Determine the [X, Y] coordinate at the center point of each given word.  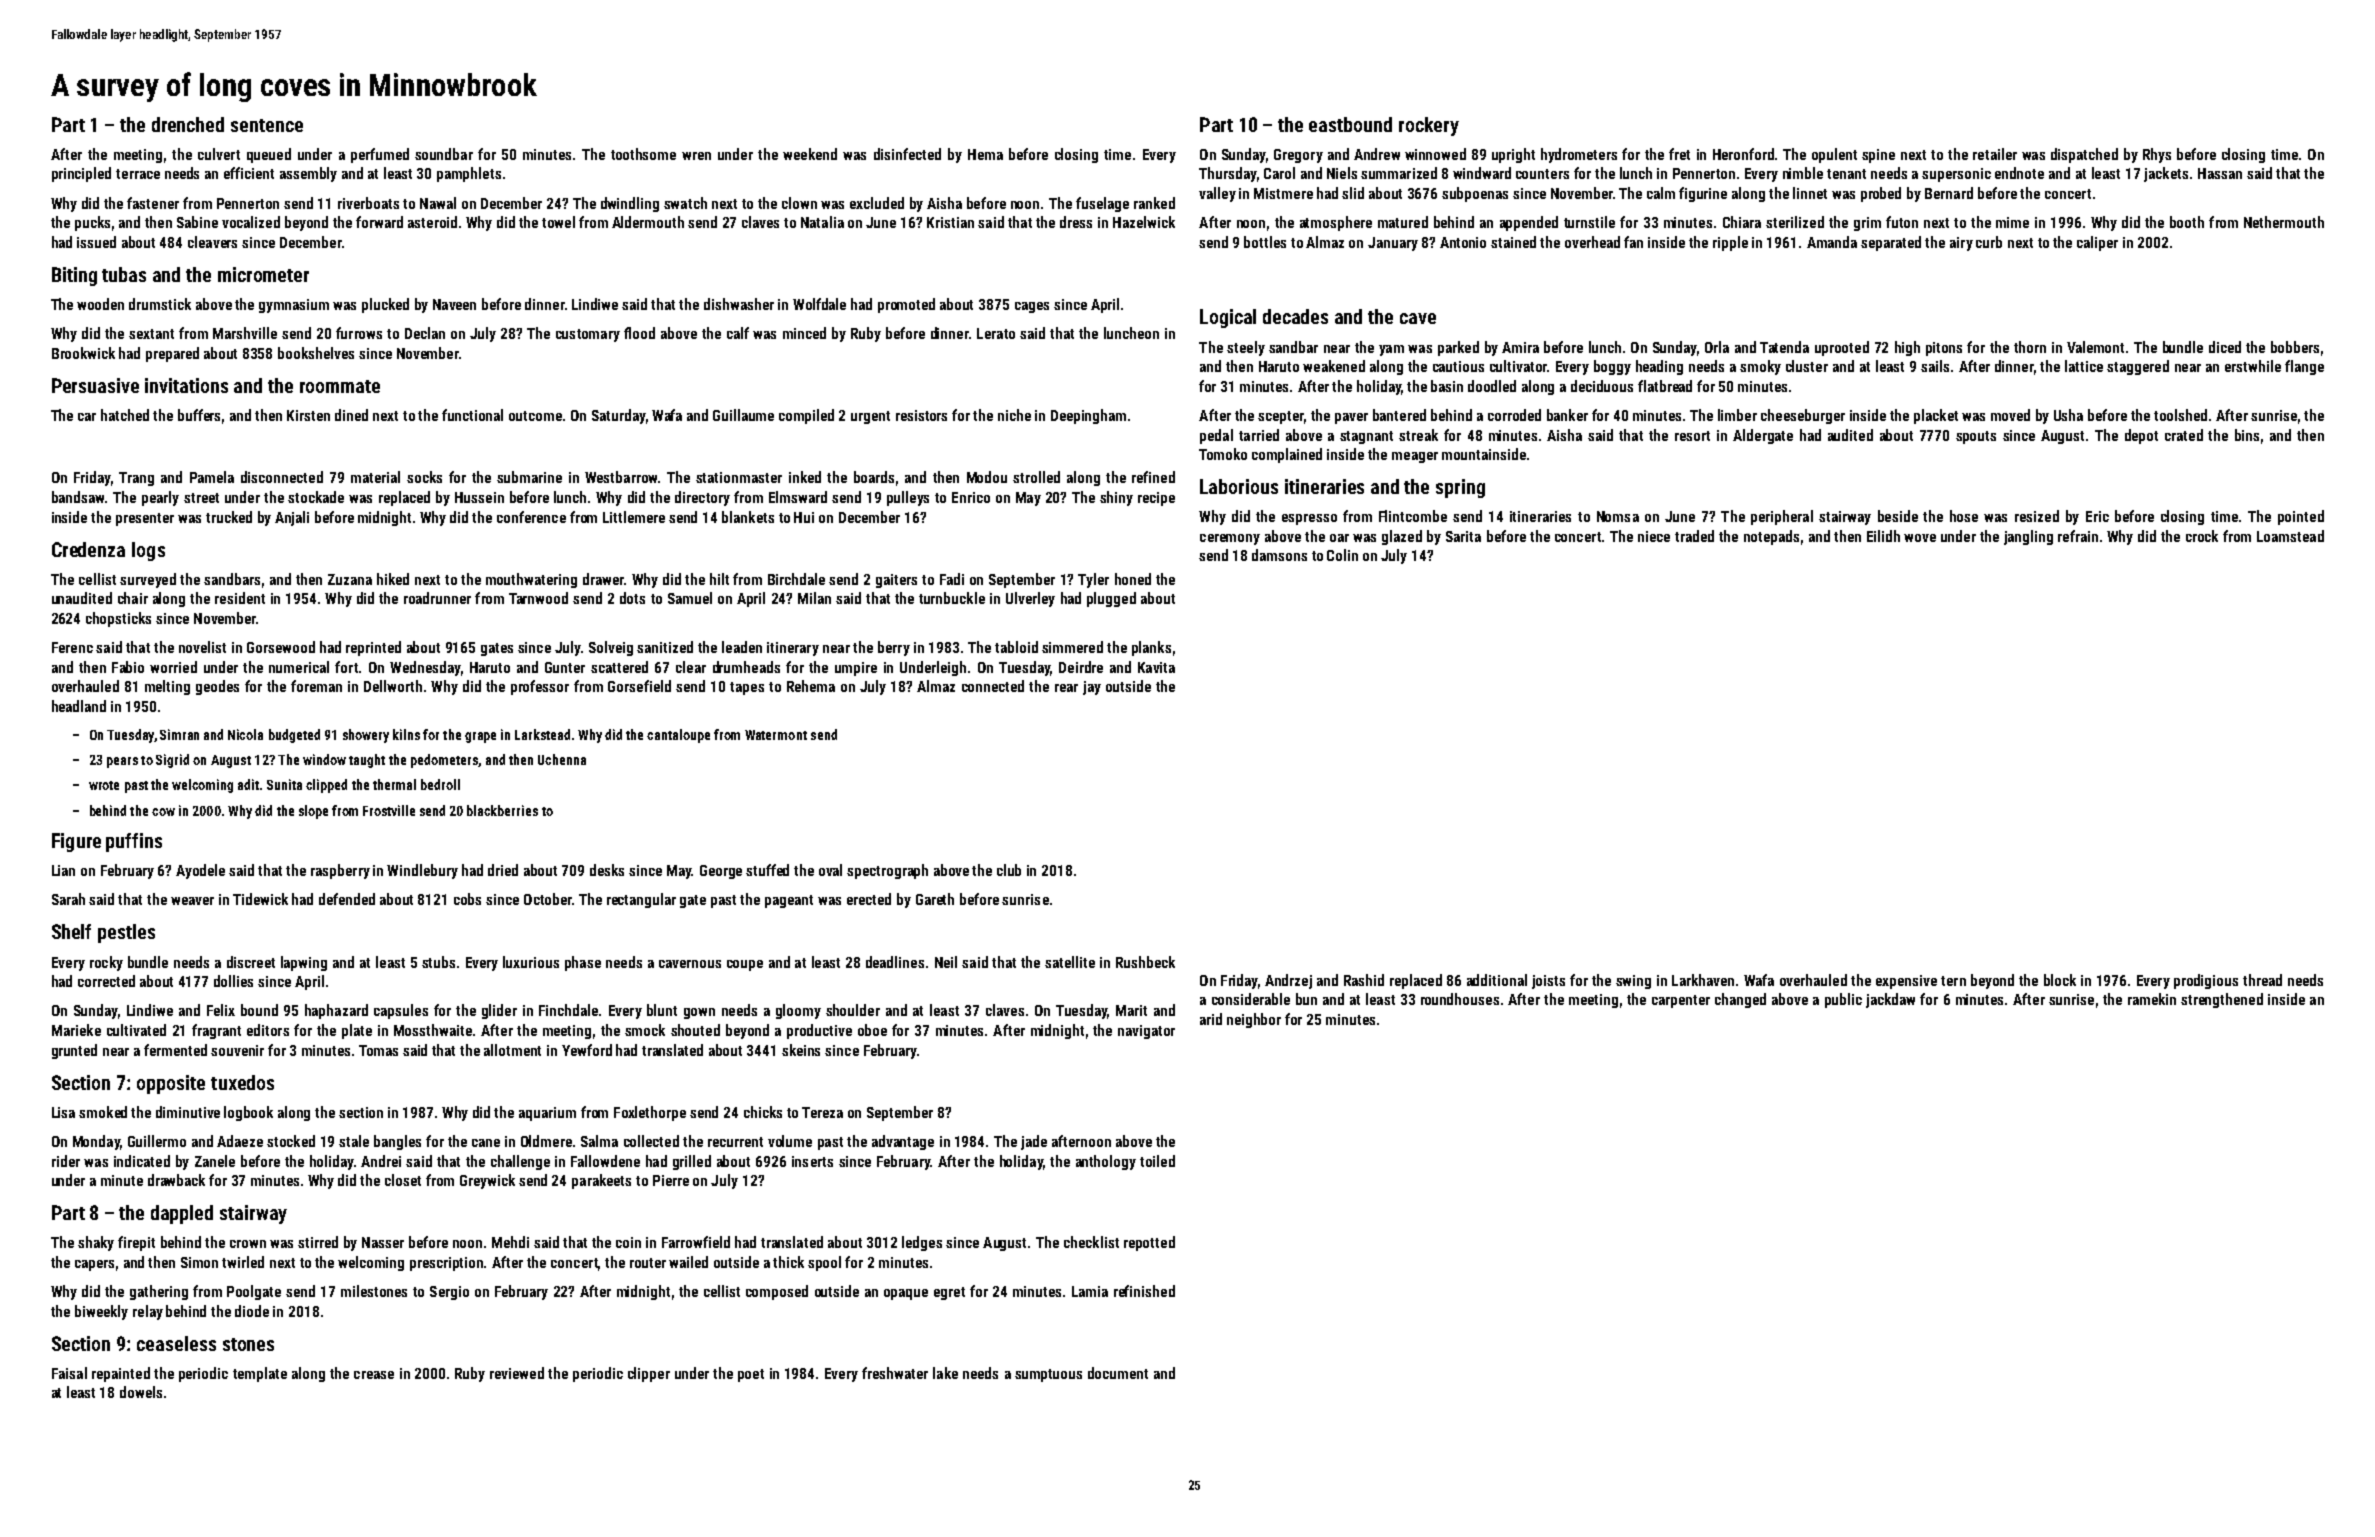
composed [777, 1292]
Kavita [1156, 667]
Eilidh [1883, 536]
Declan [425, 333]
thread [2262, 980]
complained [1287, 455]
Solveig [611, 648]
